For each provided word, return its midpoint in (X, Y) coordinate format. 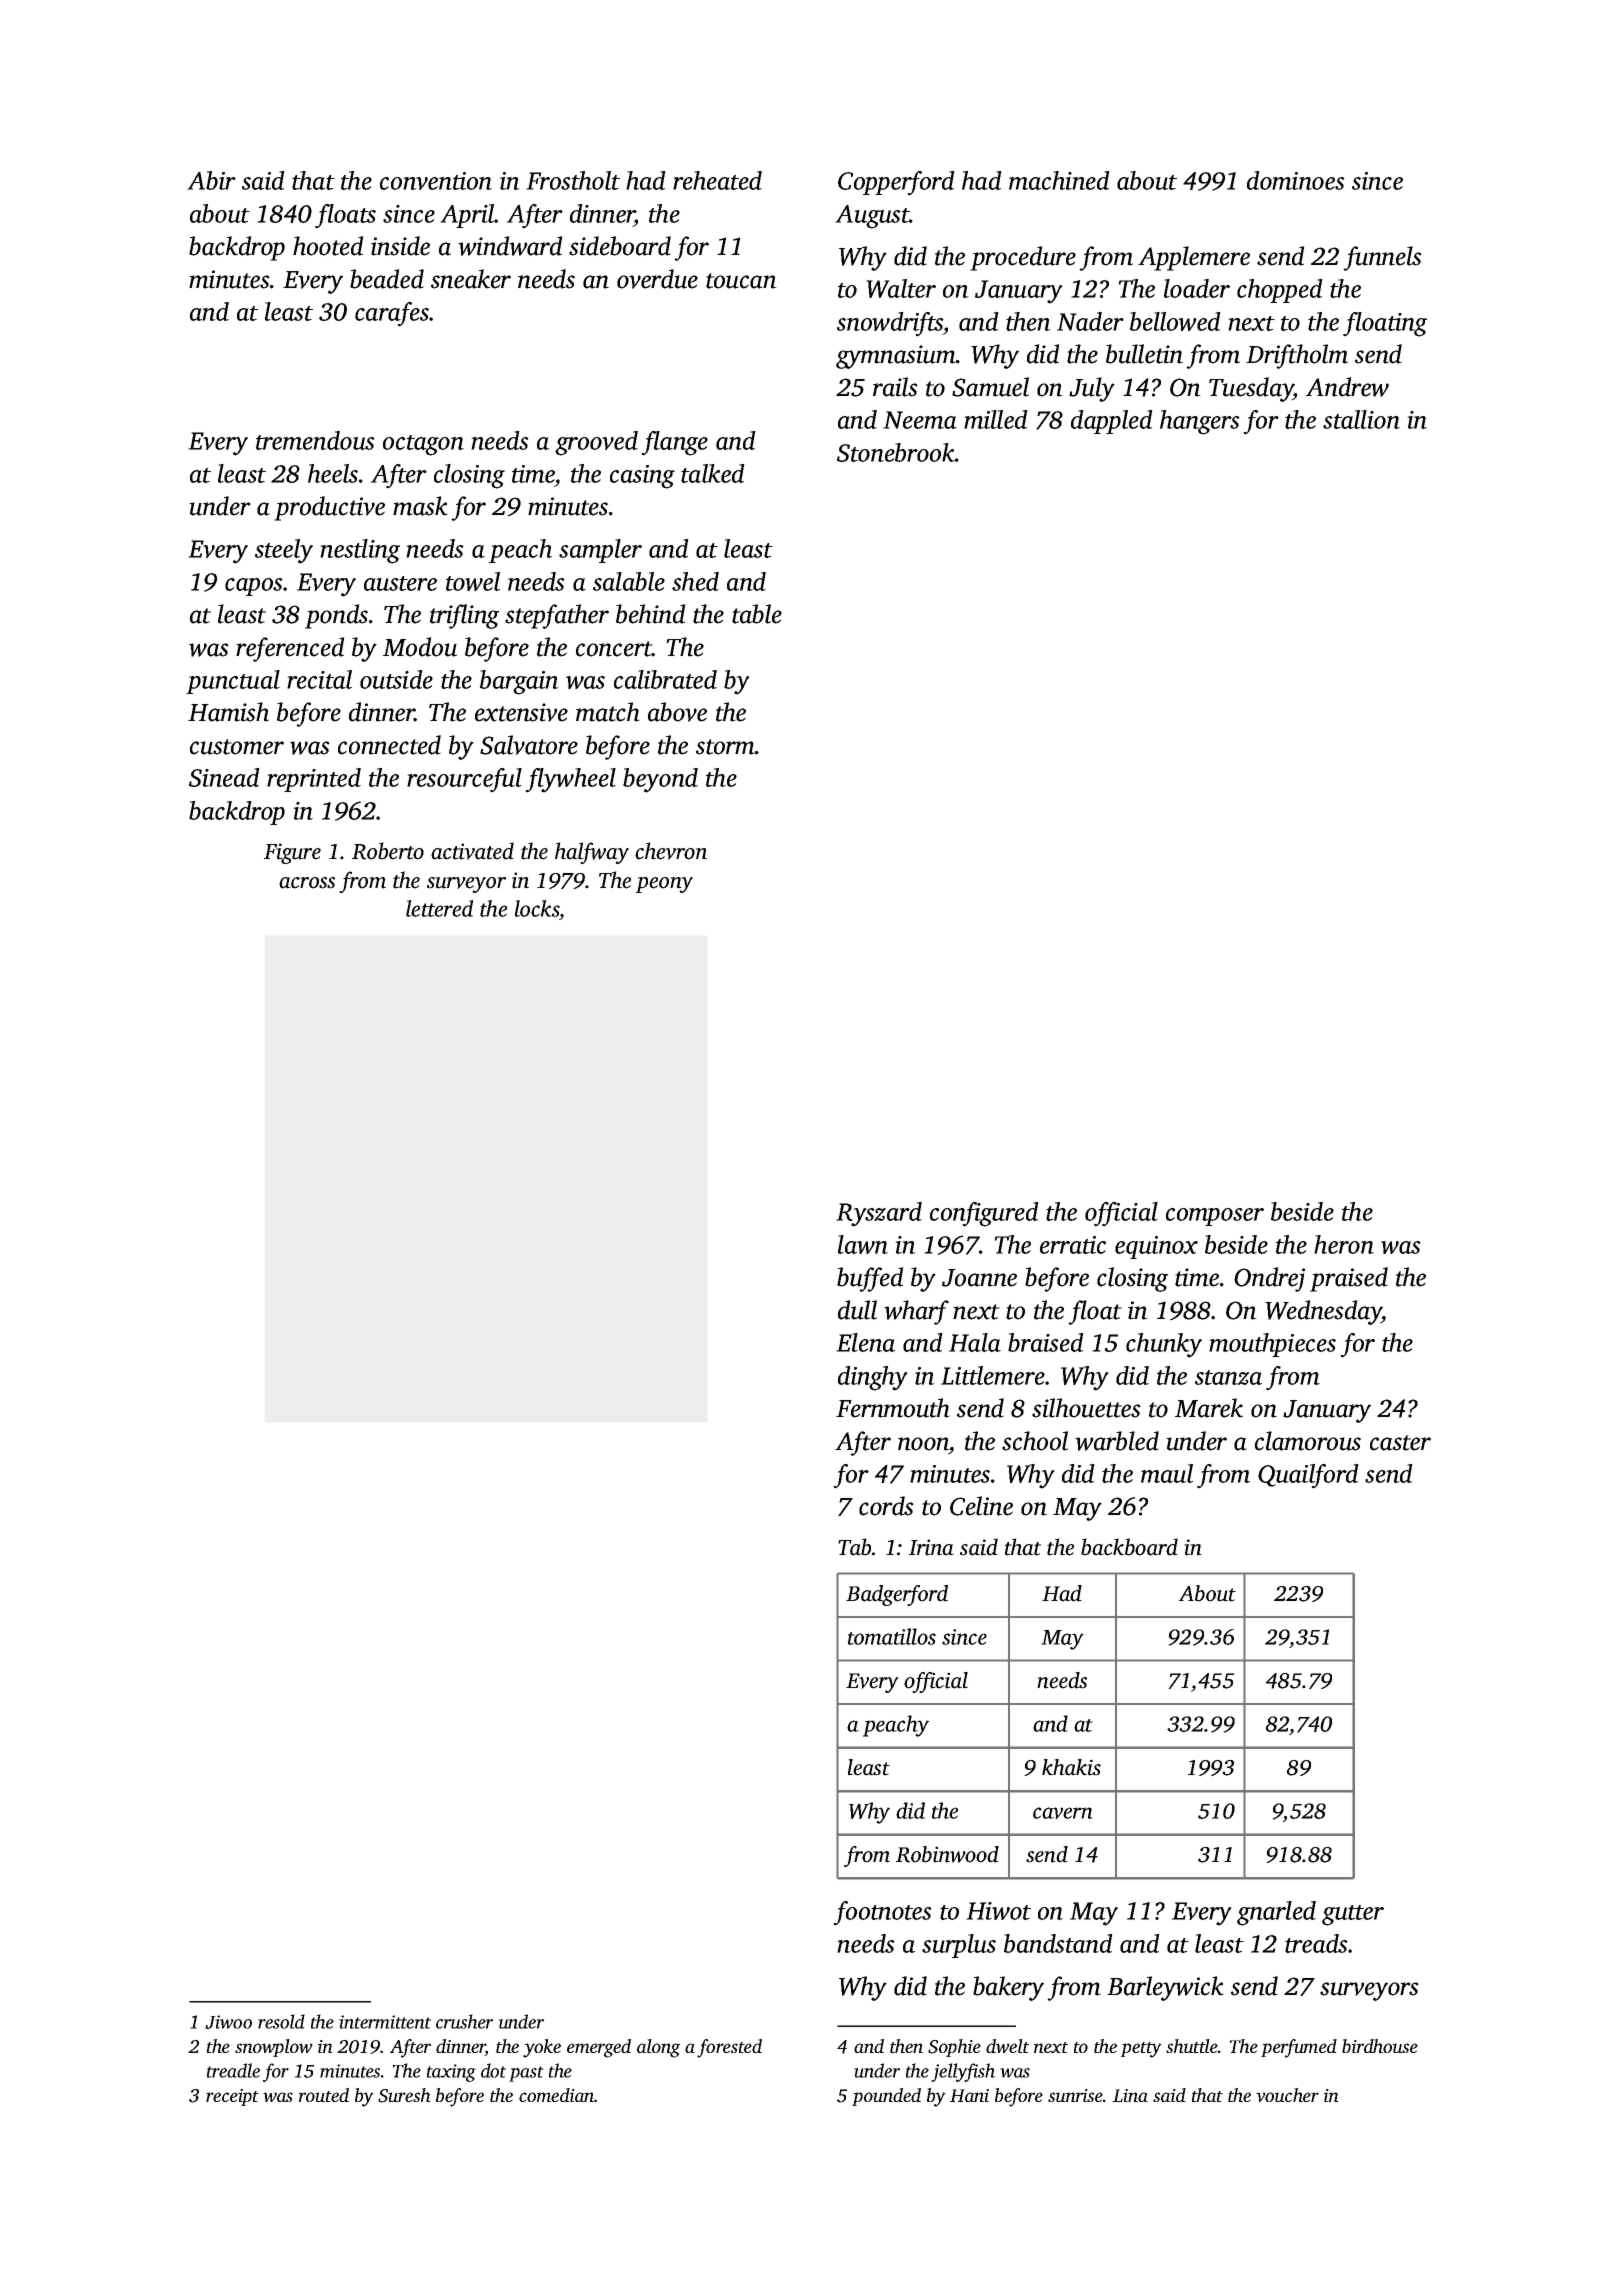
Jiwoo (228, 2022)
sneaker (471, 279)
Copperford (896, 183)
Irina (931, 1547)
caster (1400, 1443)
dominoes (1296, 180)
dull (857, 1310)
